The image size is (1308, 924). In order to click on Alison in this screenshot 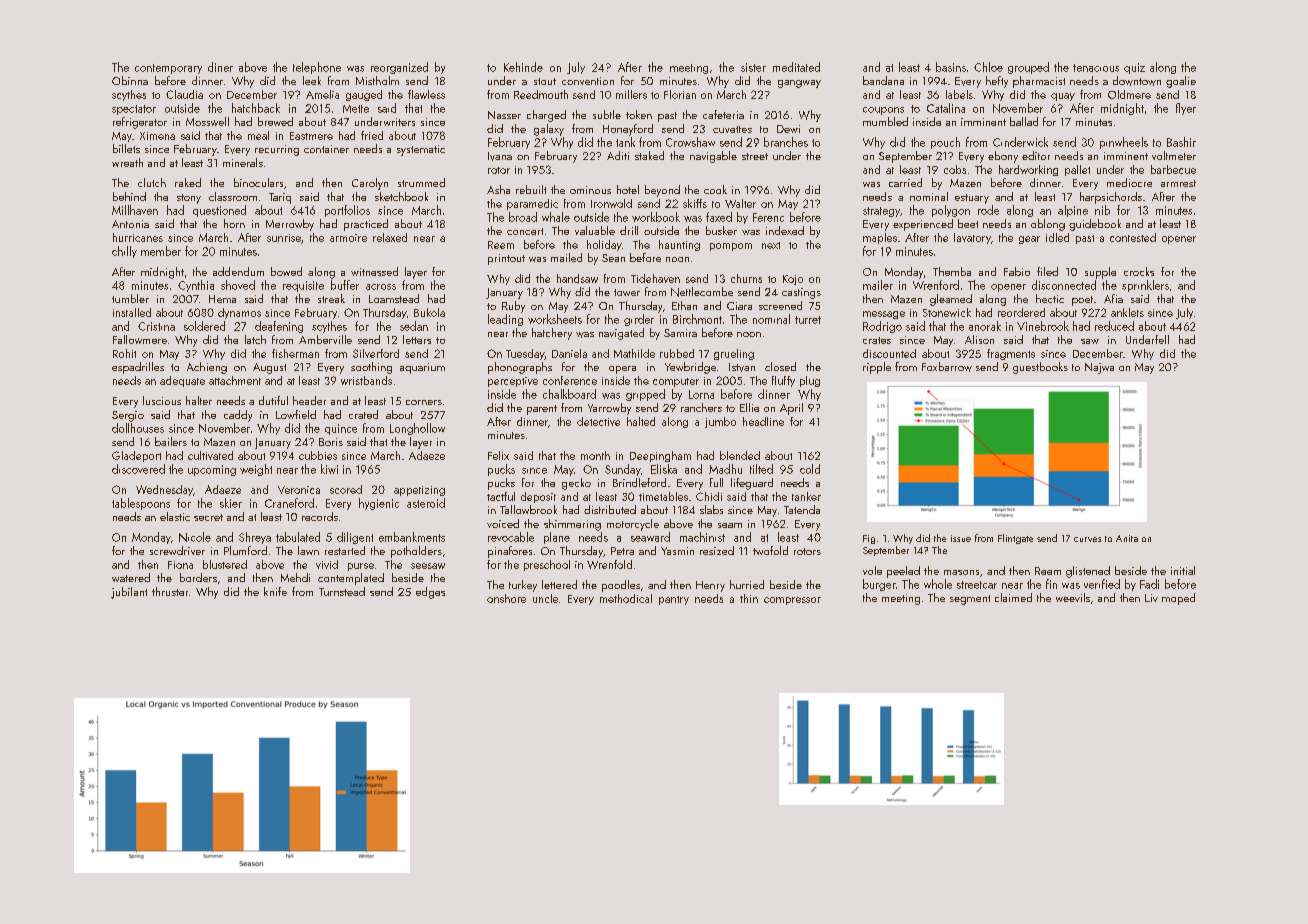, I will do `click(979, 339)`.
